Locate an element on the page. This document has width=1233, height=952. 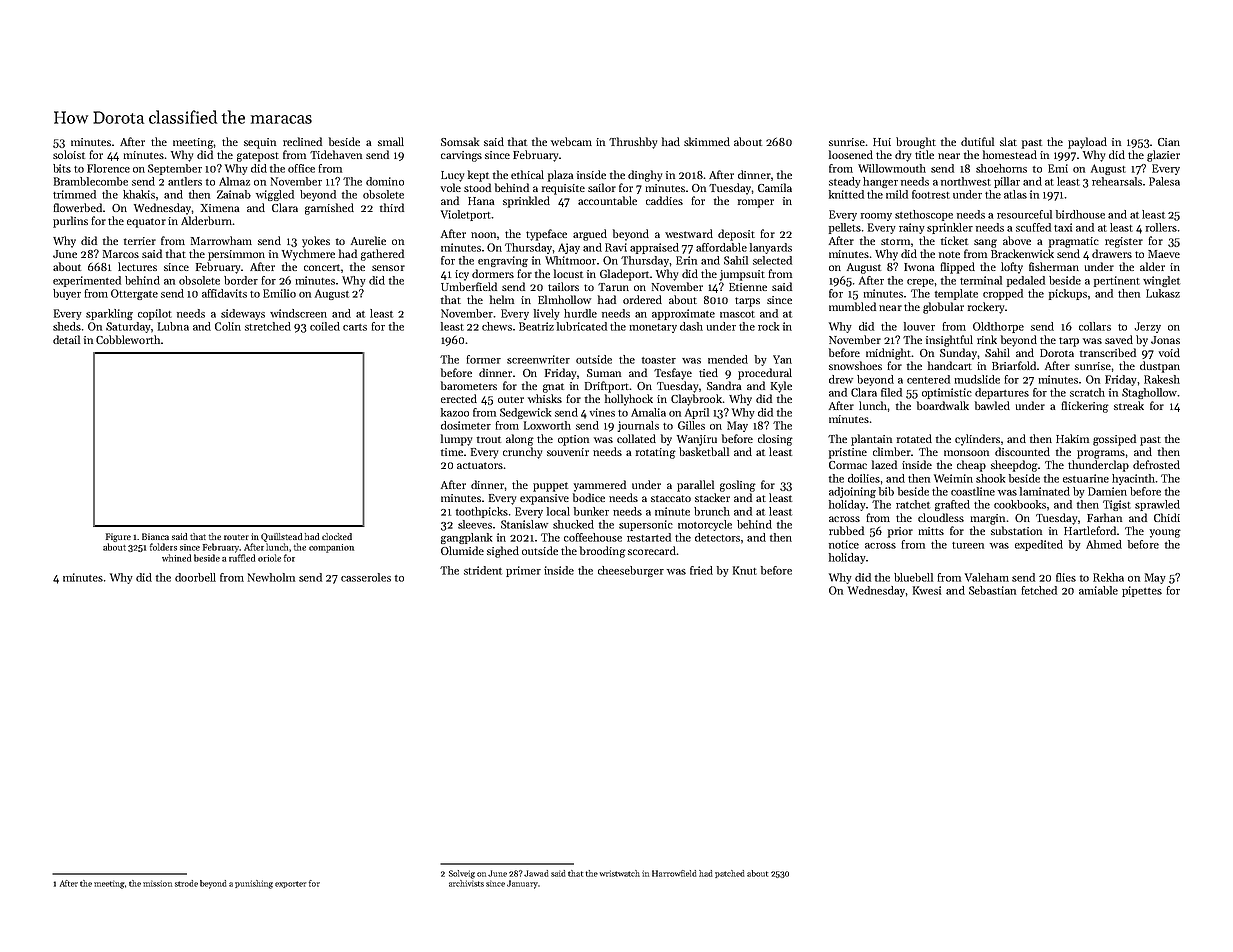
Figure is located at coordinates (118, 537).
